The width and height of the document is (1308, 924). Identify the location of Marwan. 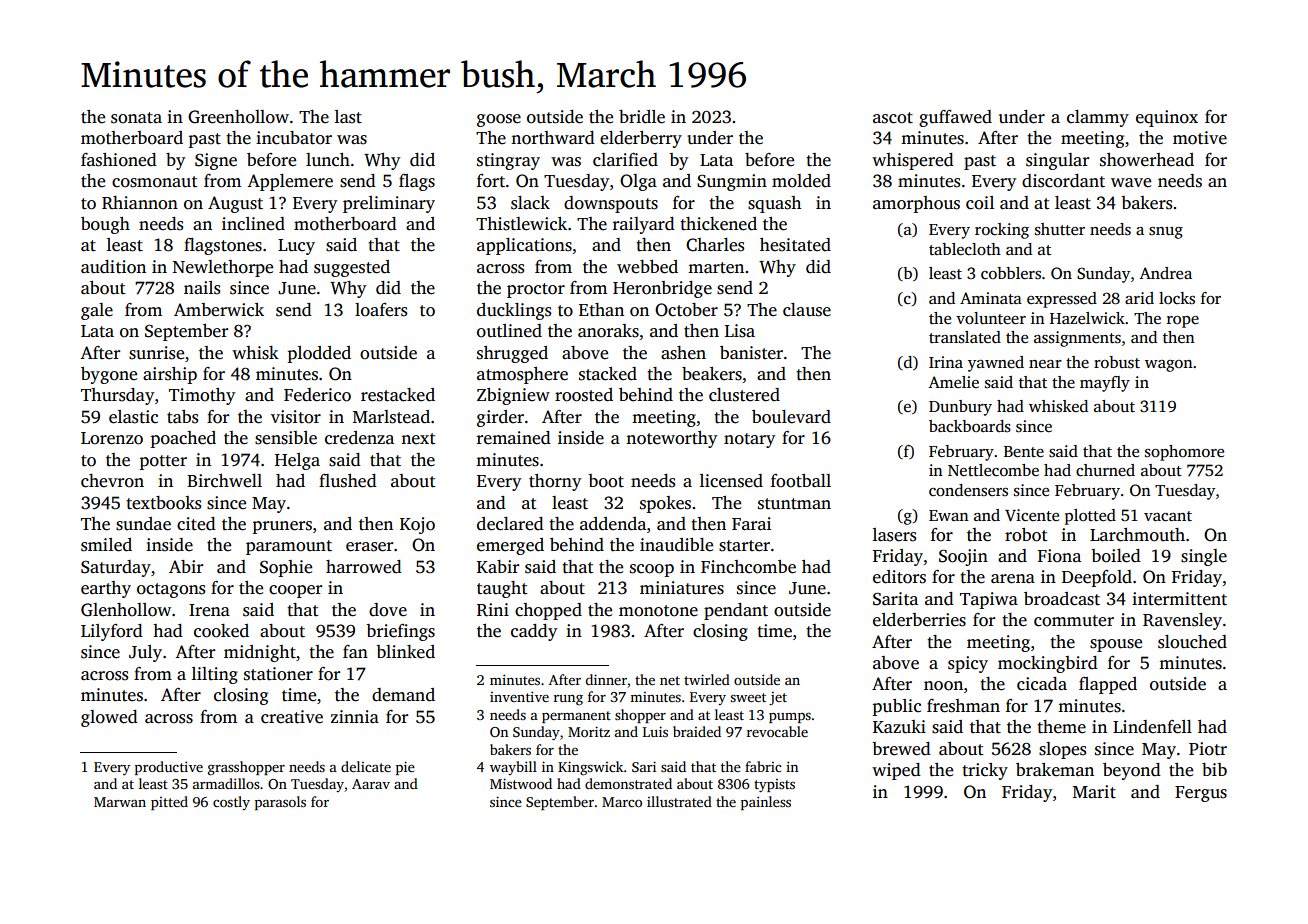
(120, 802).
